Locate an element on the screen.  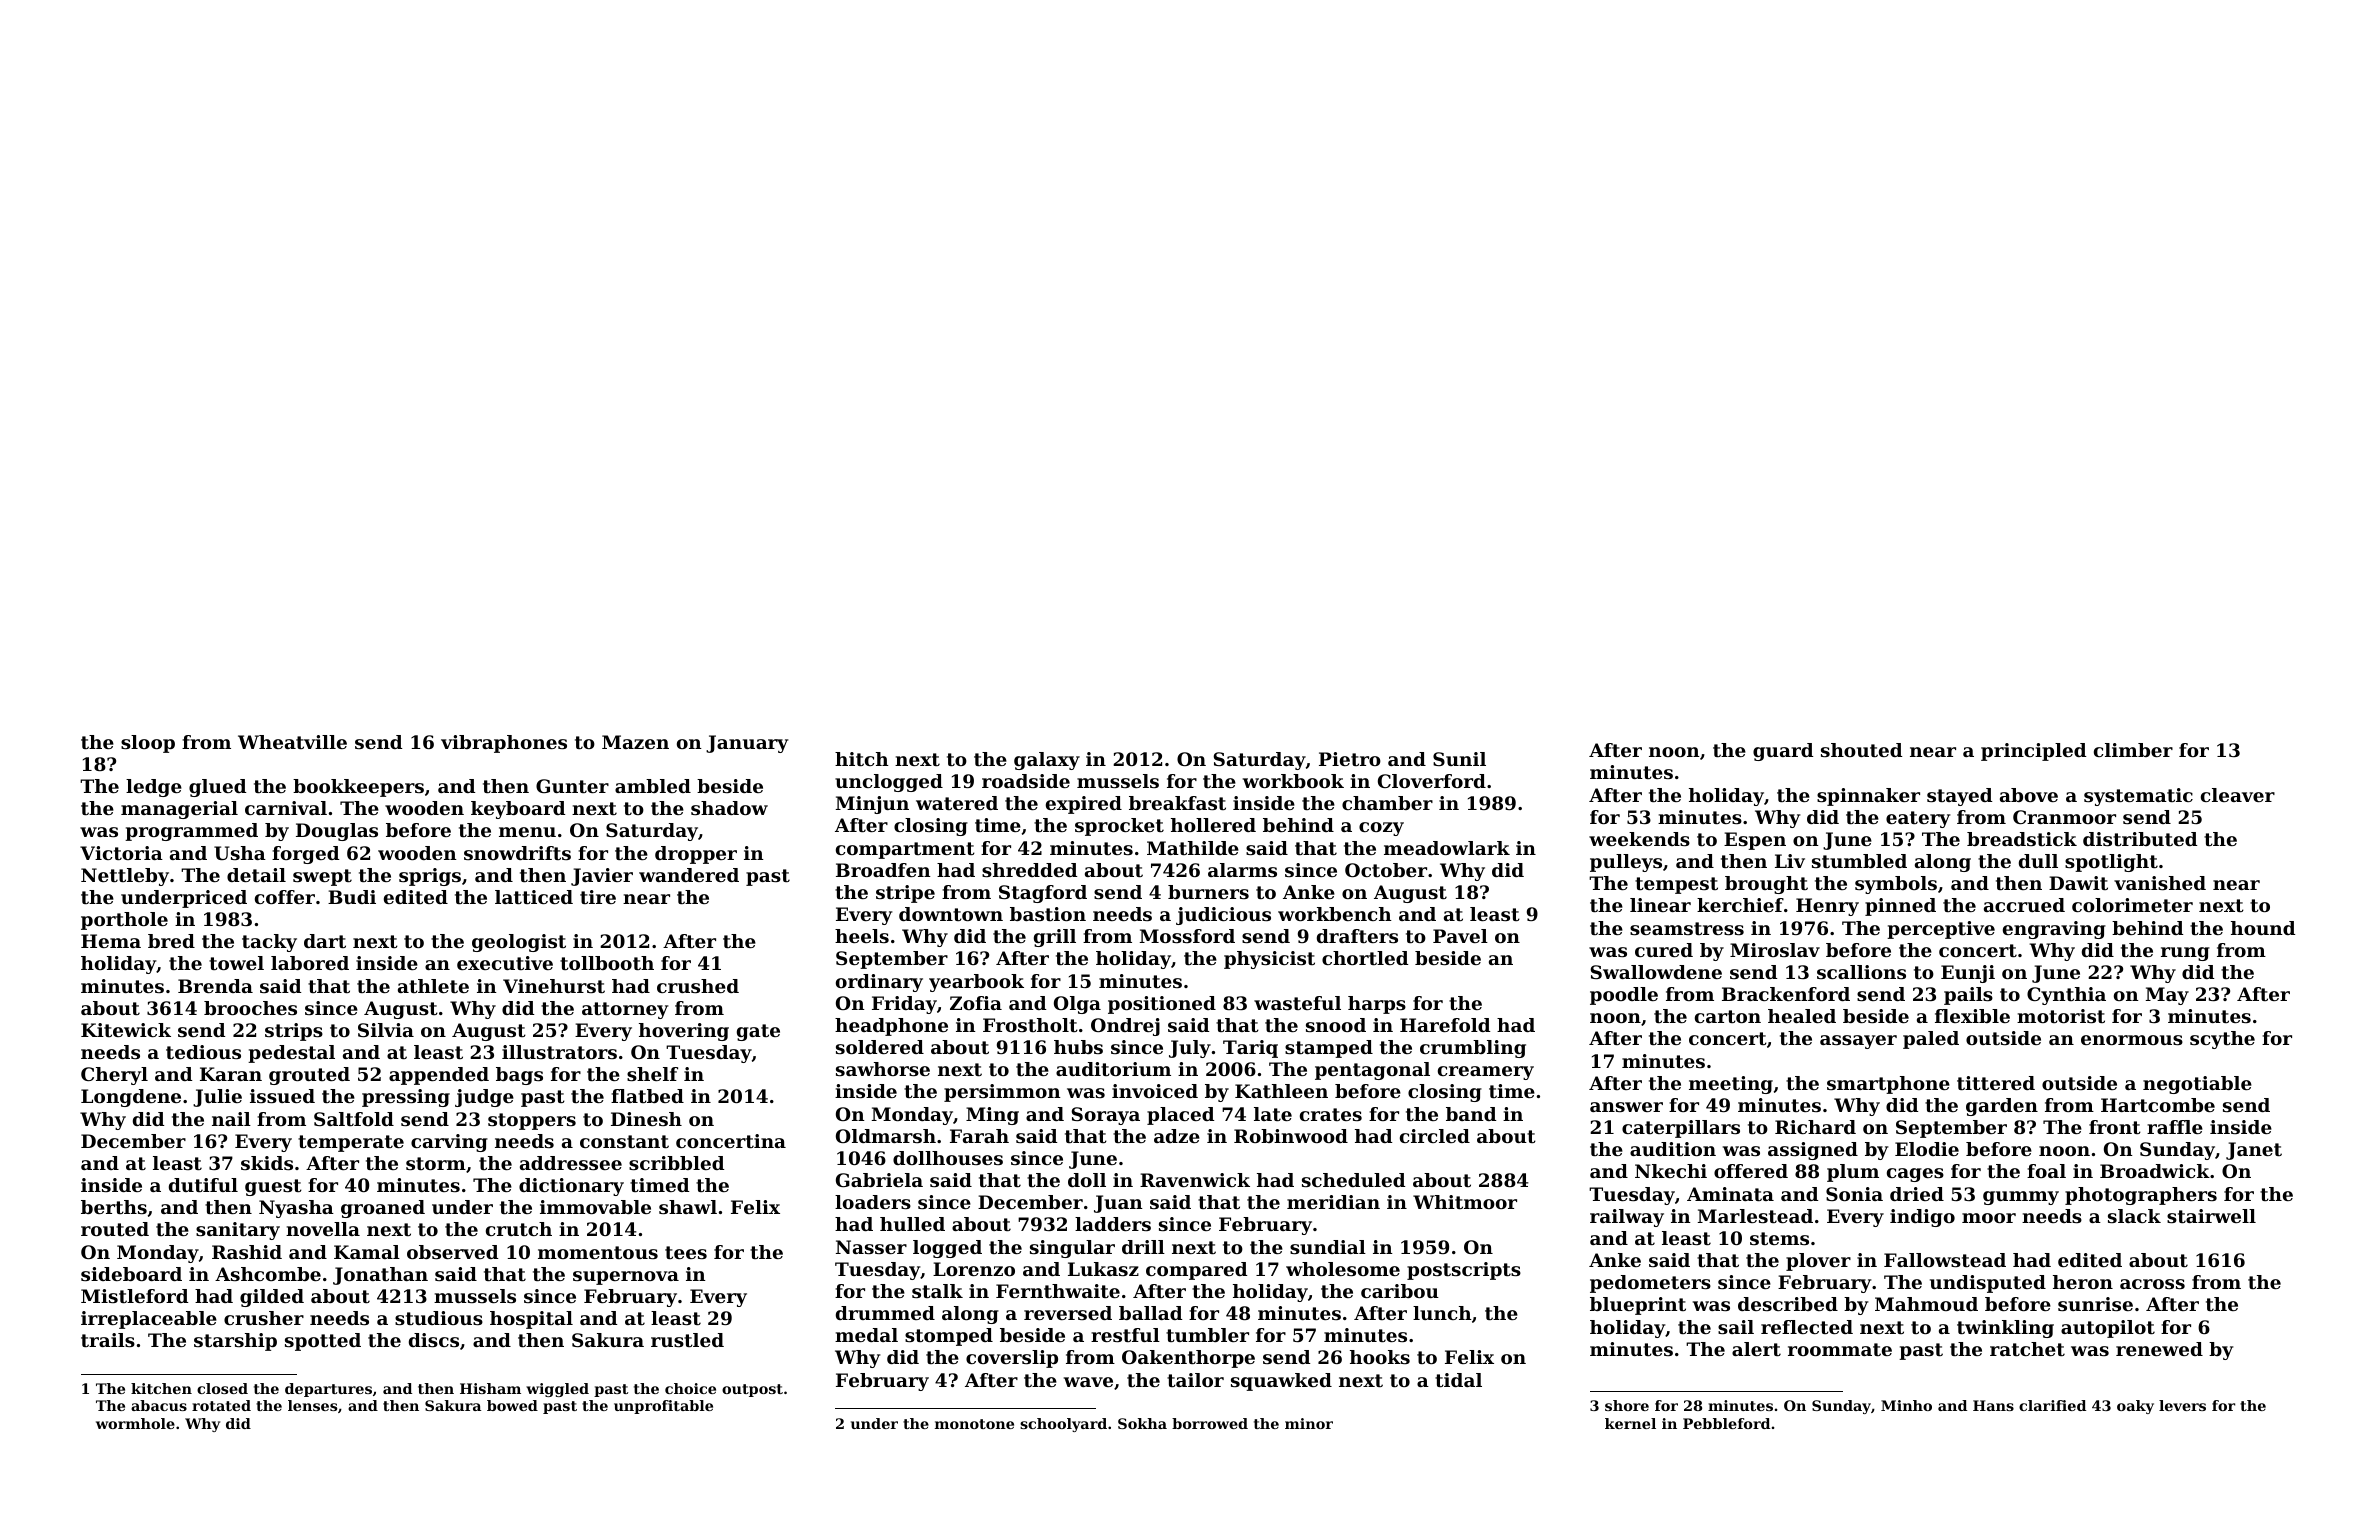
paled is located at coordinates (1931, 1040).
